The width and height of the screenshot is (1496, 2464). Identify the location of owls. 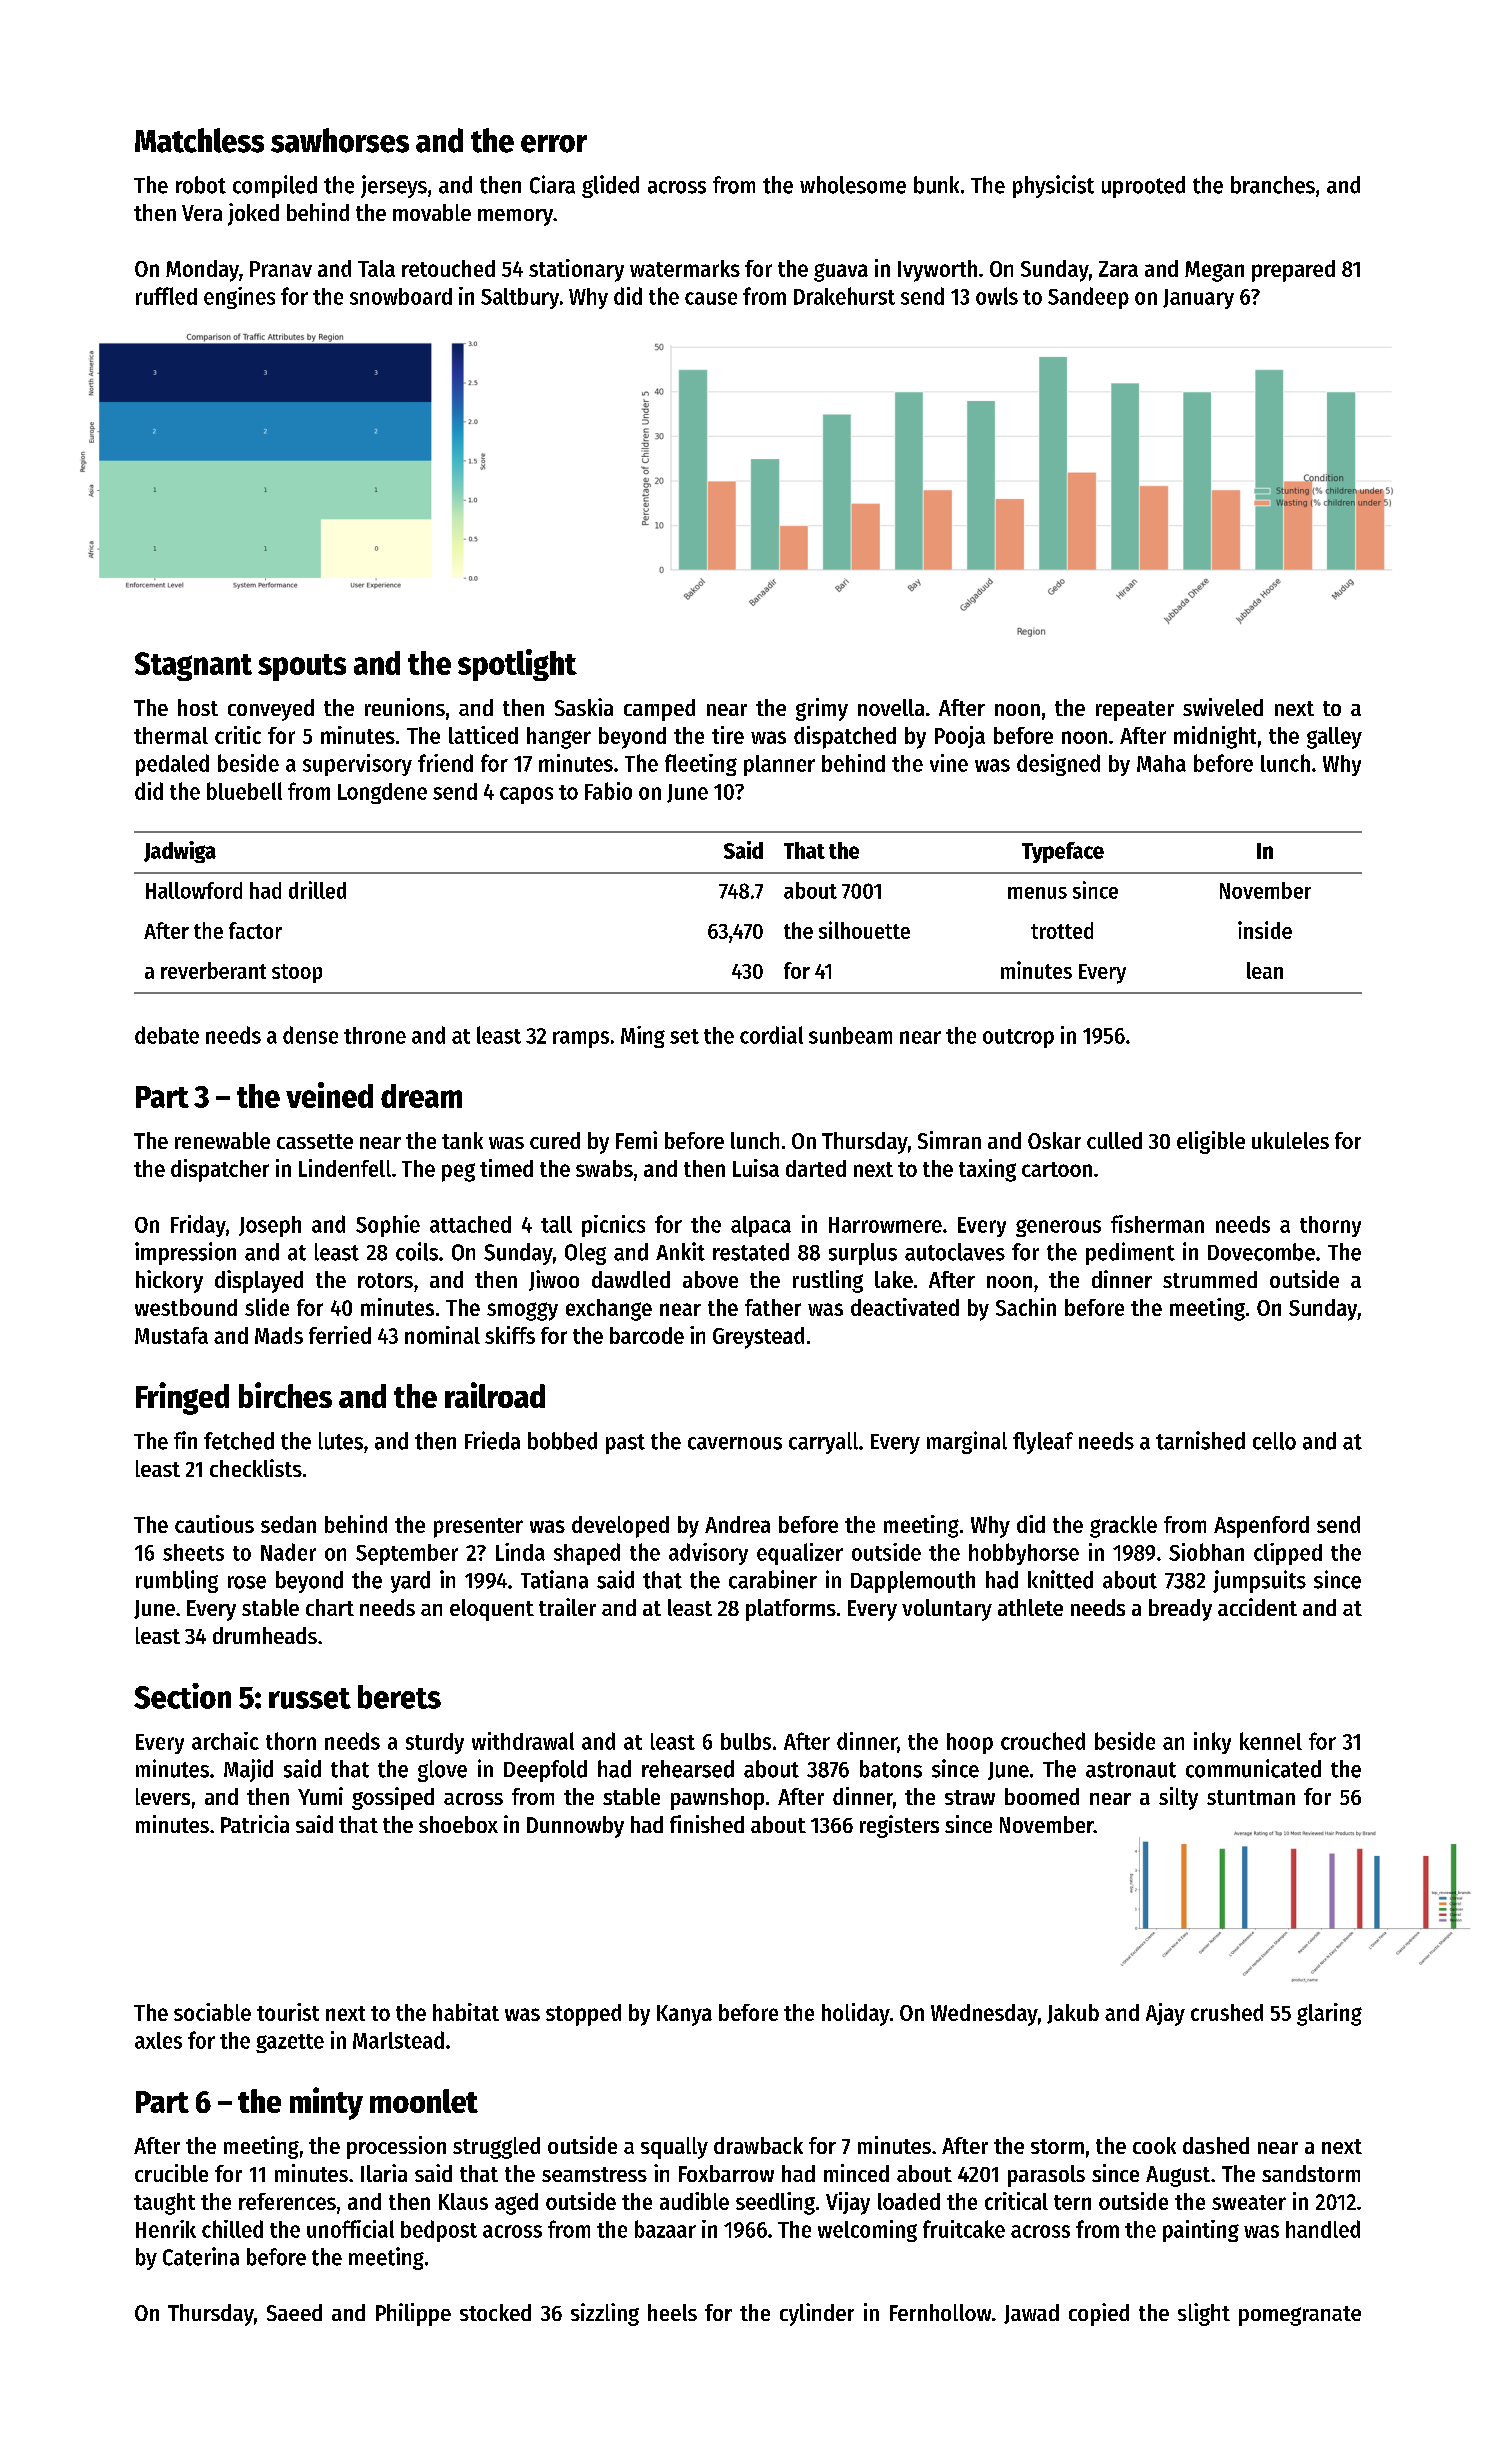
(997, 296).
